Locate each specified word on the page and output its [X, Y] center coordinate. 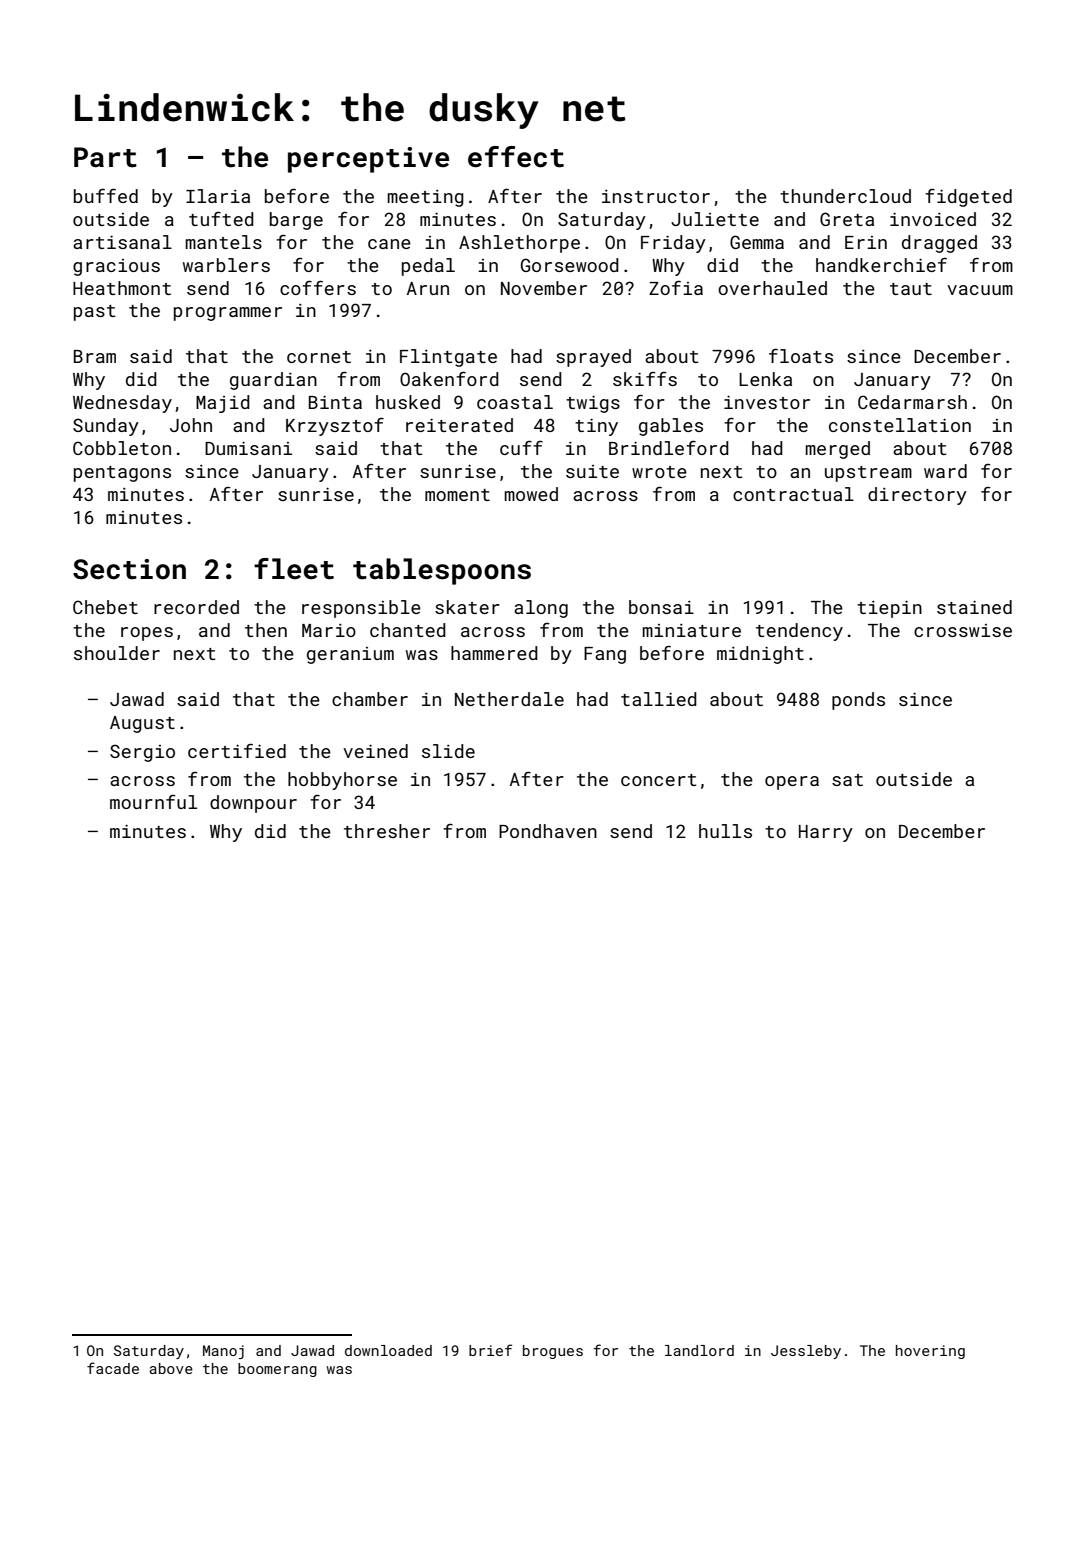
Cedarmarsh [912, 402]
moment [457, 495]
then [266, 630]
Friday [673, 244]
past [94, 313]
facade [113, 1368]
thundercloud [845, 196]
